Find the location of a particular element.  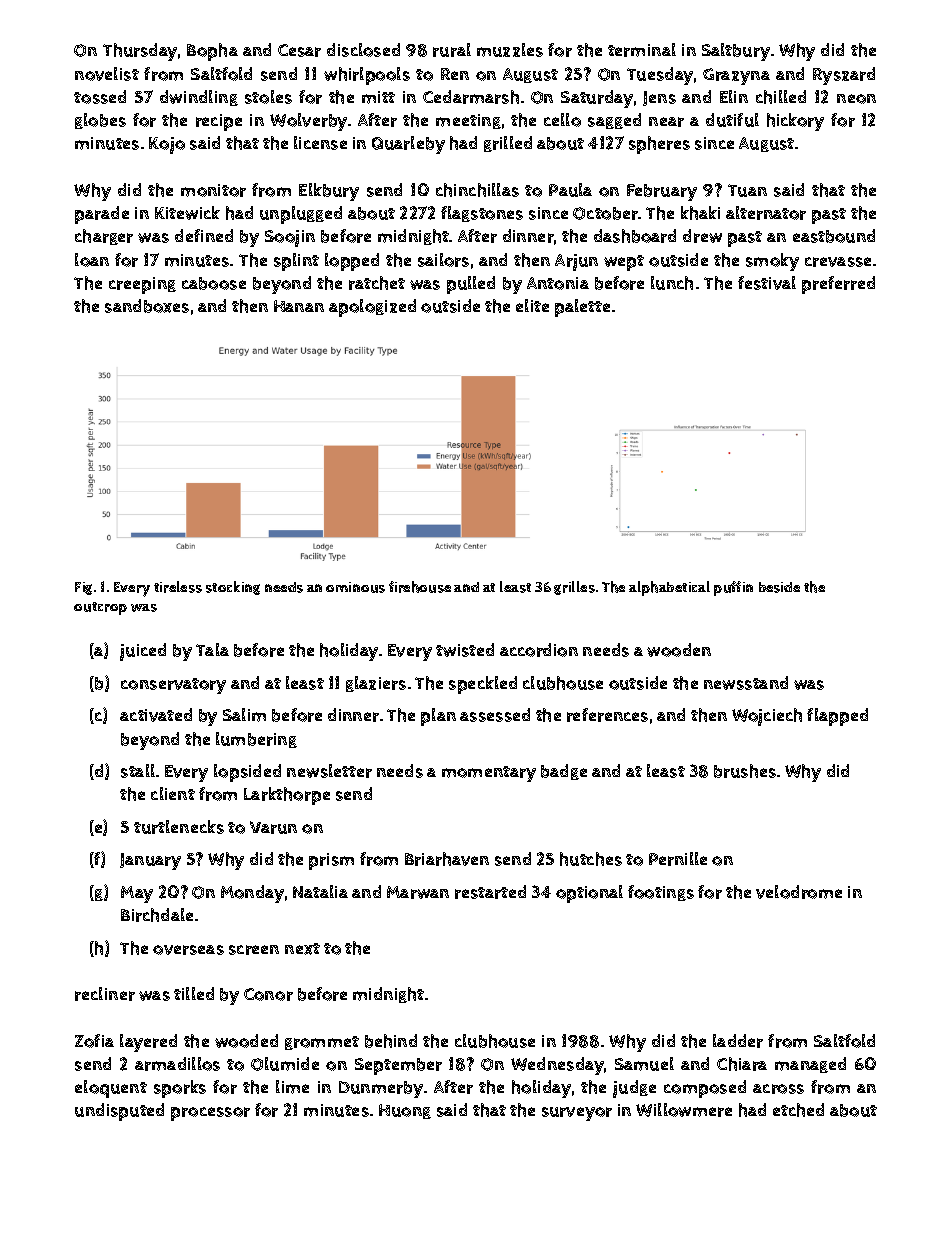

preferred is located at coordinates (838, 285).
